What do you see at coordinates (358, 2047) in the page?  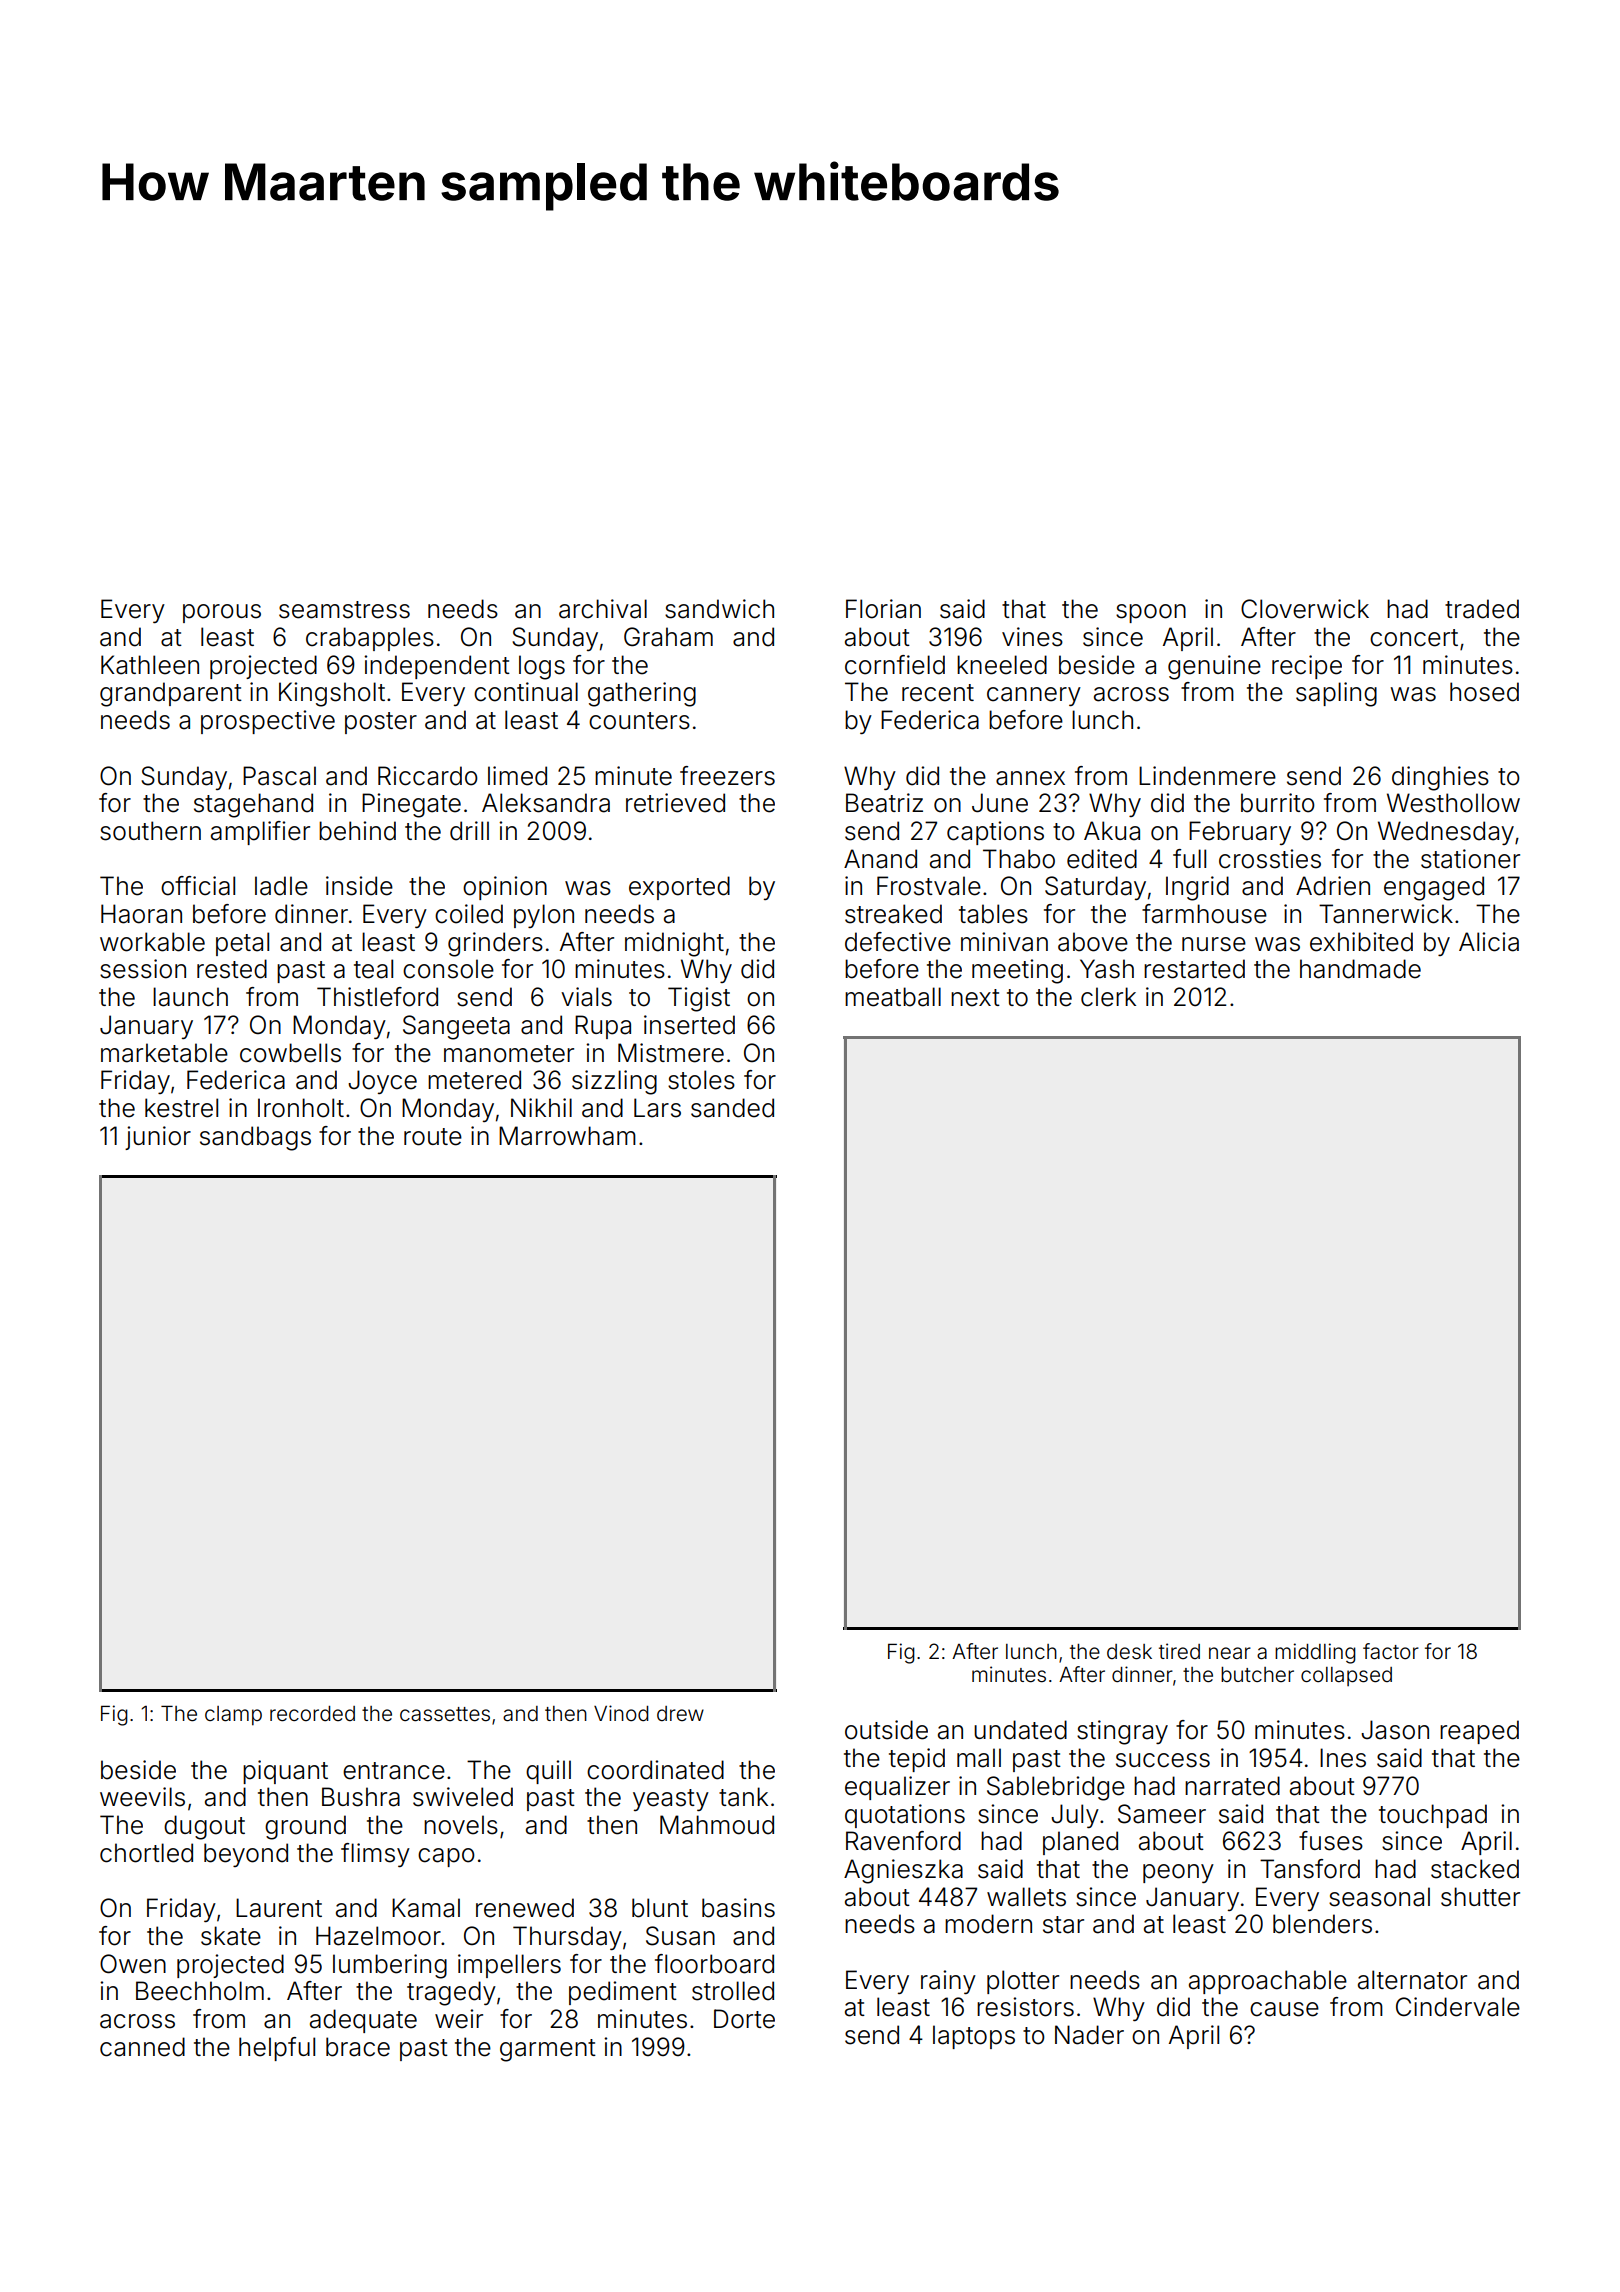 I see `brace` at bounding box center [358, 2047].
